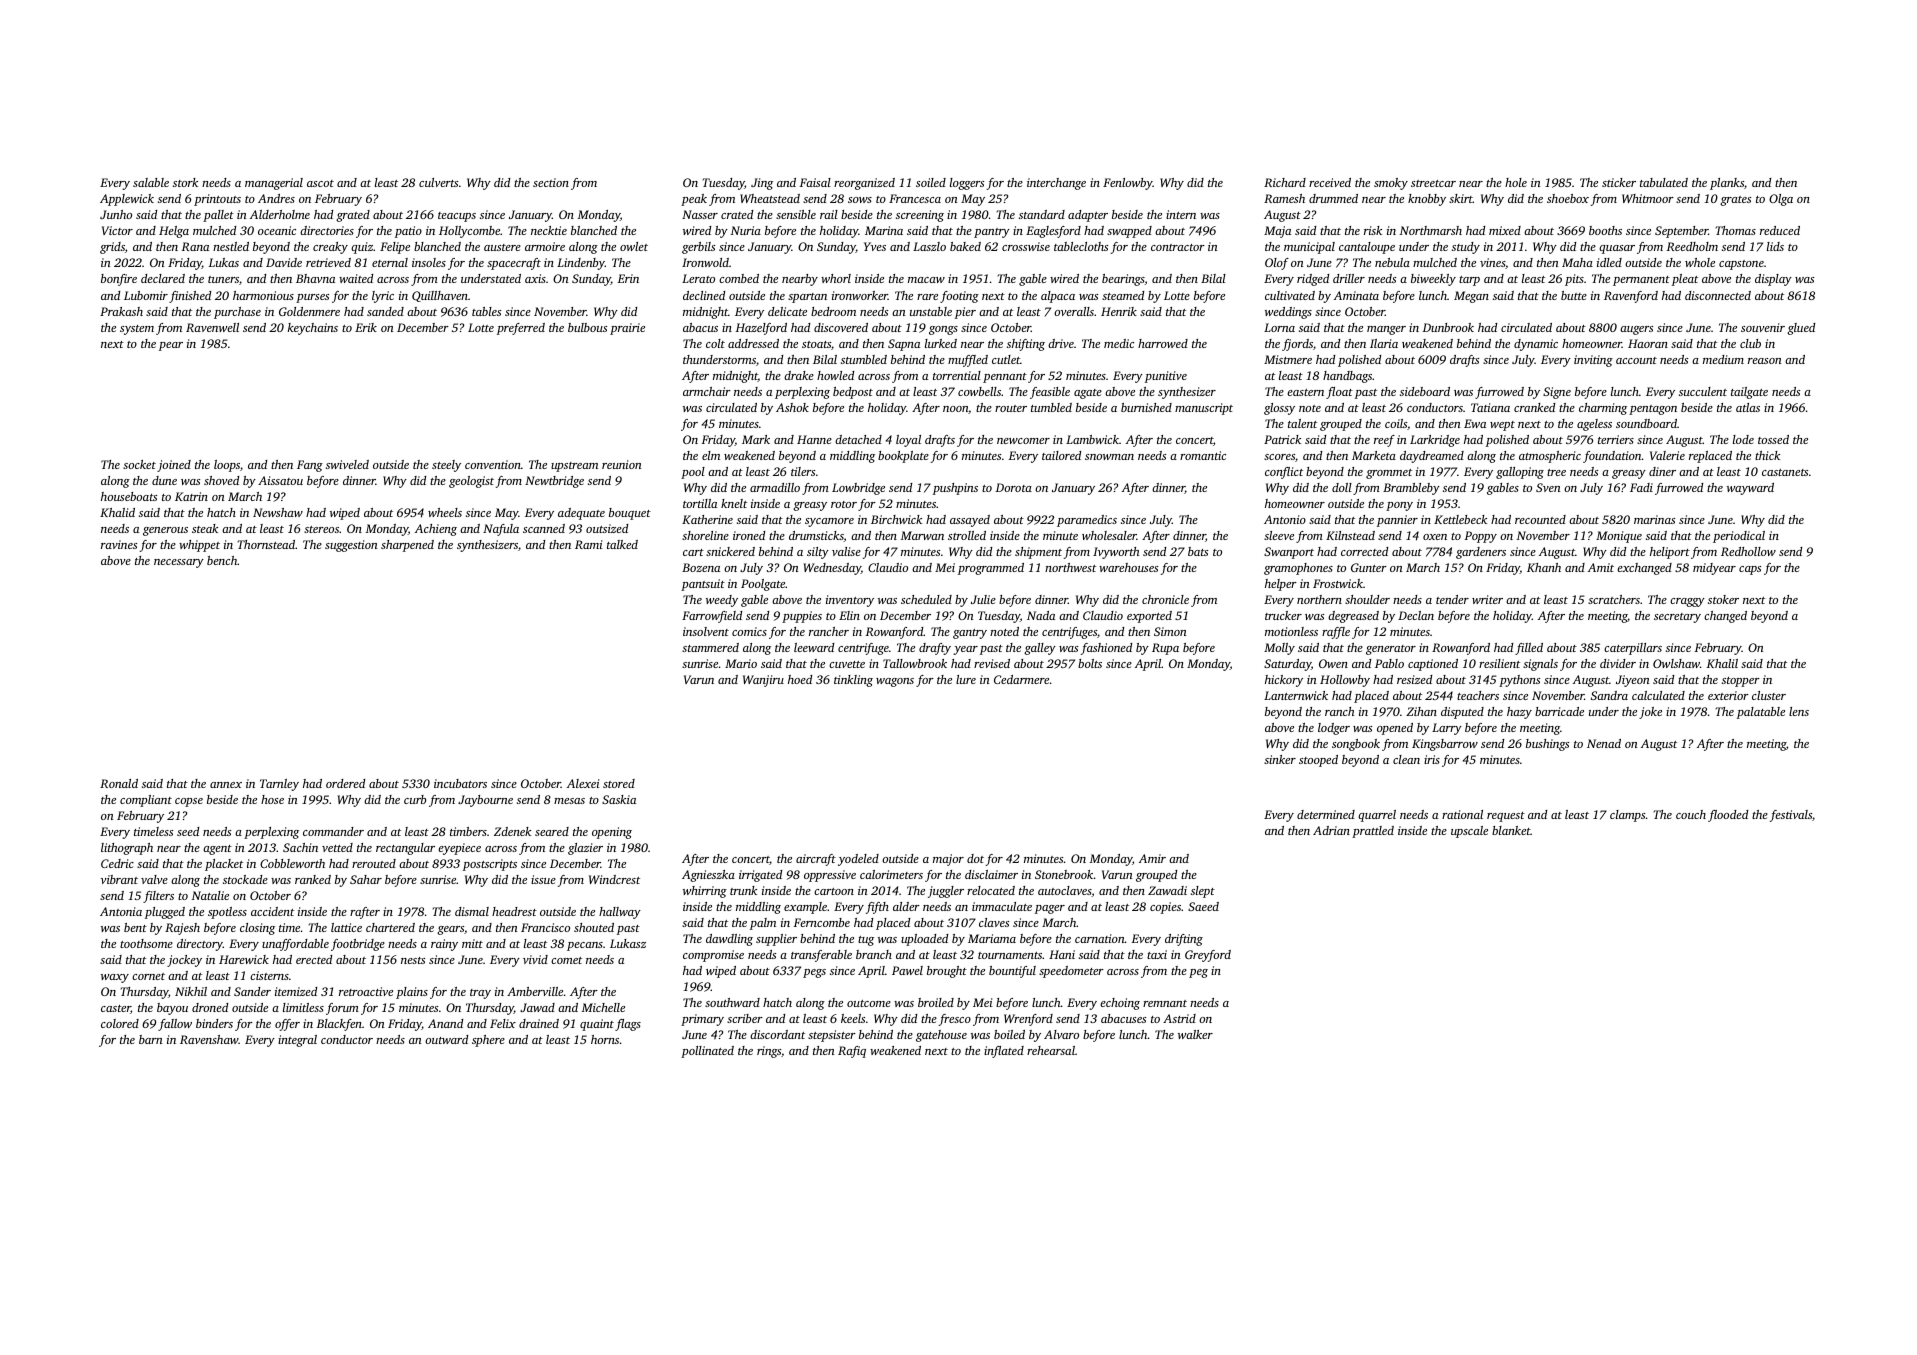 This document has height=1355, width=1917. Describe the element at coordinates (1178, 247) in the document. I see `contractor` at that location.
